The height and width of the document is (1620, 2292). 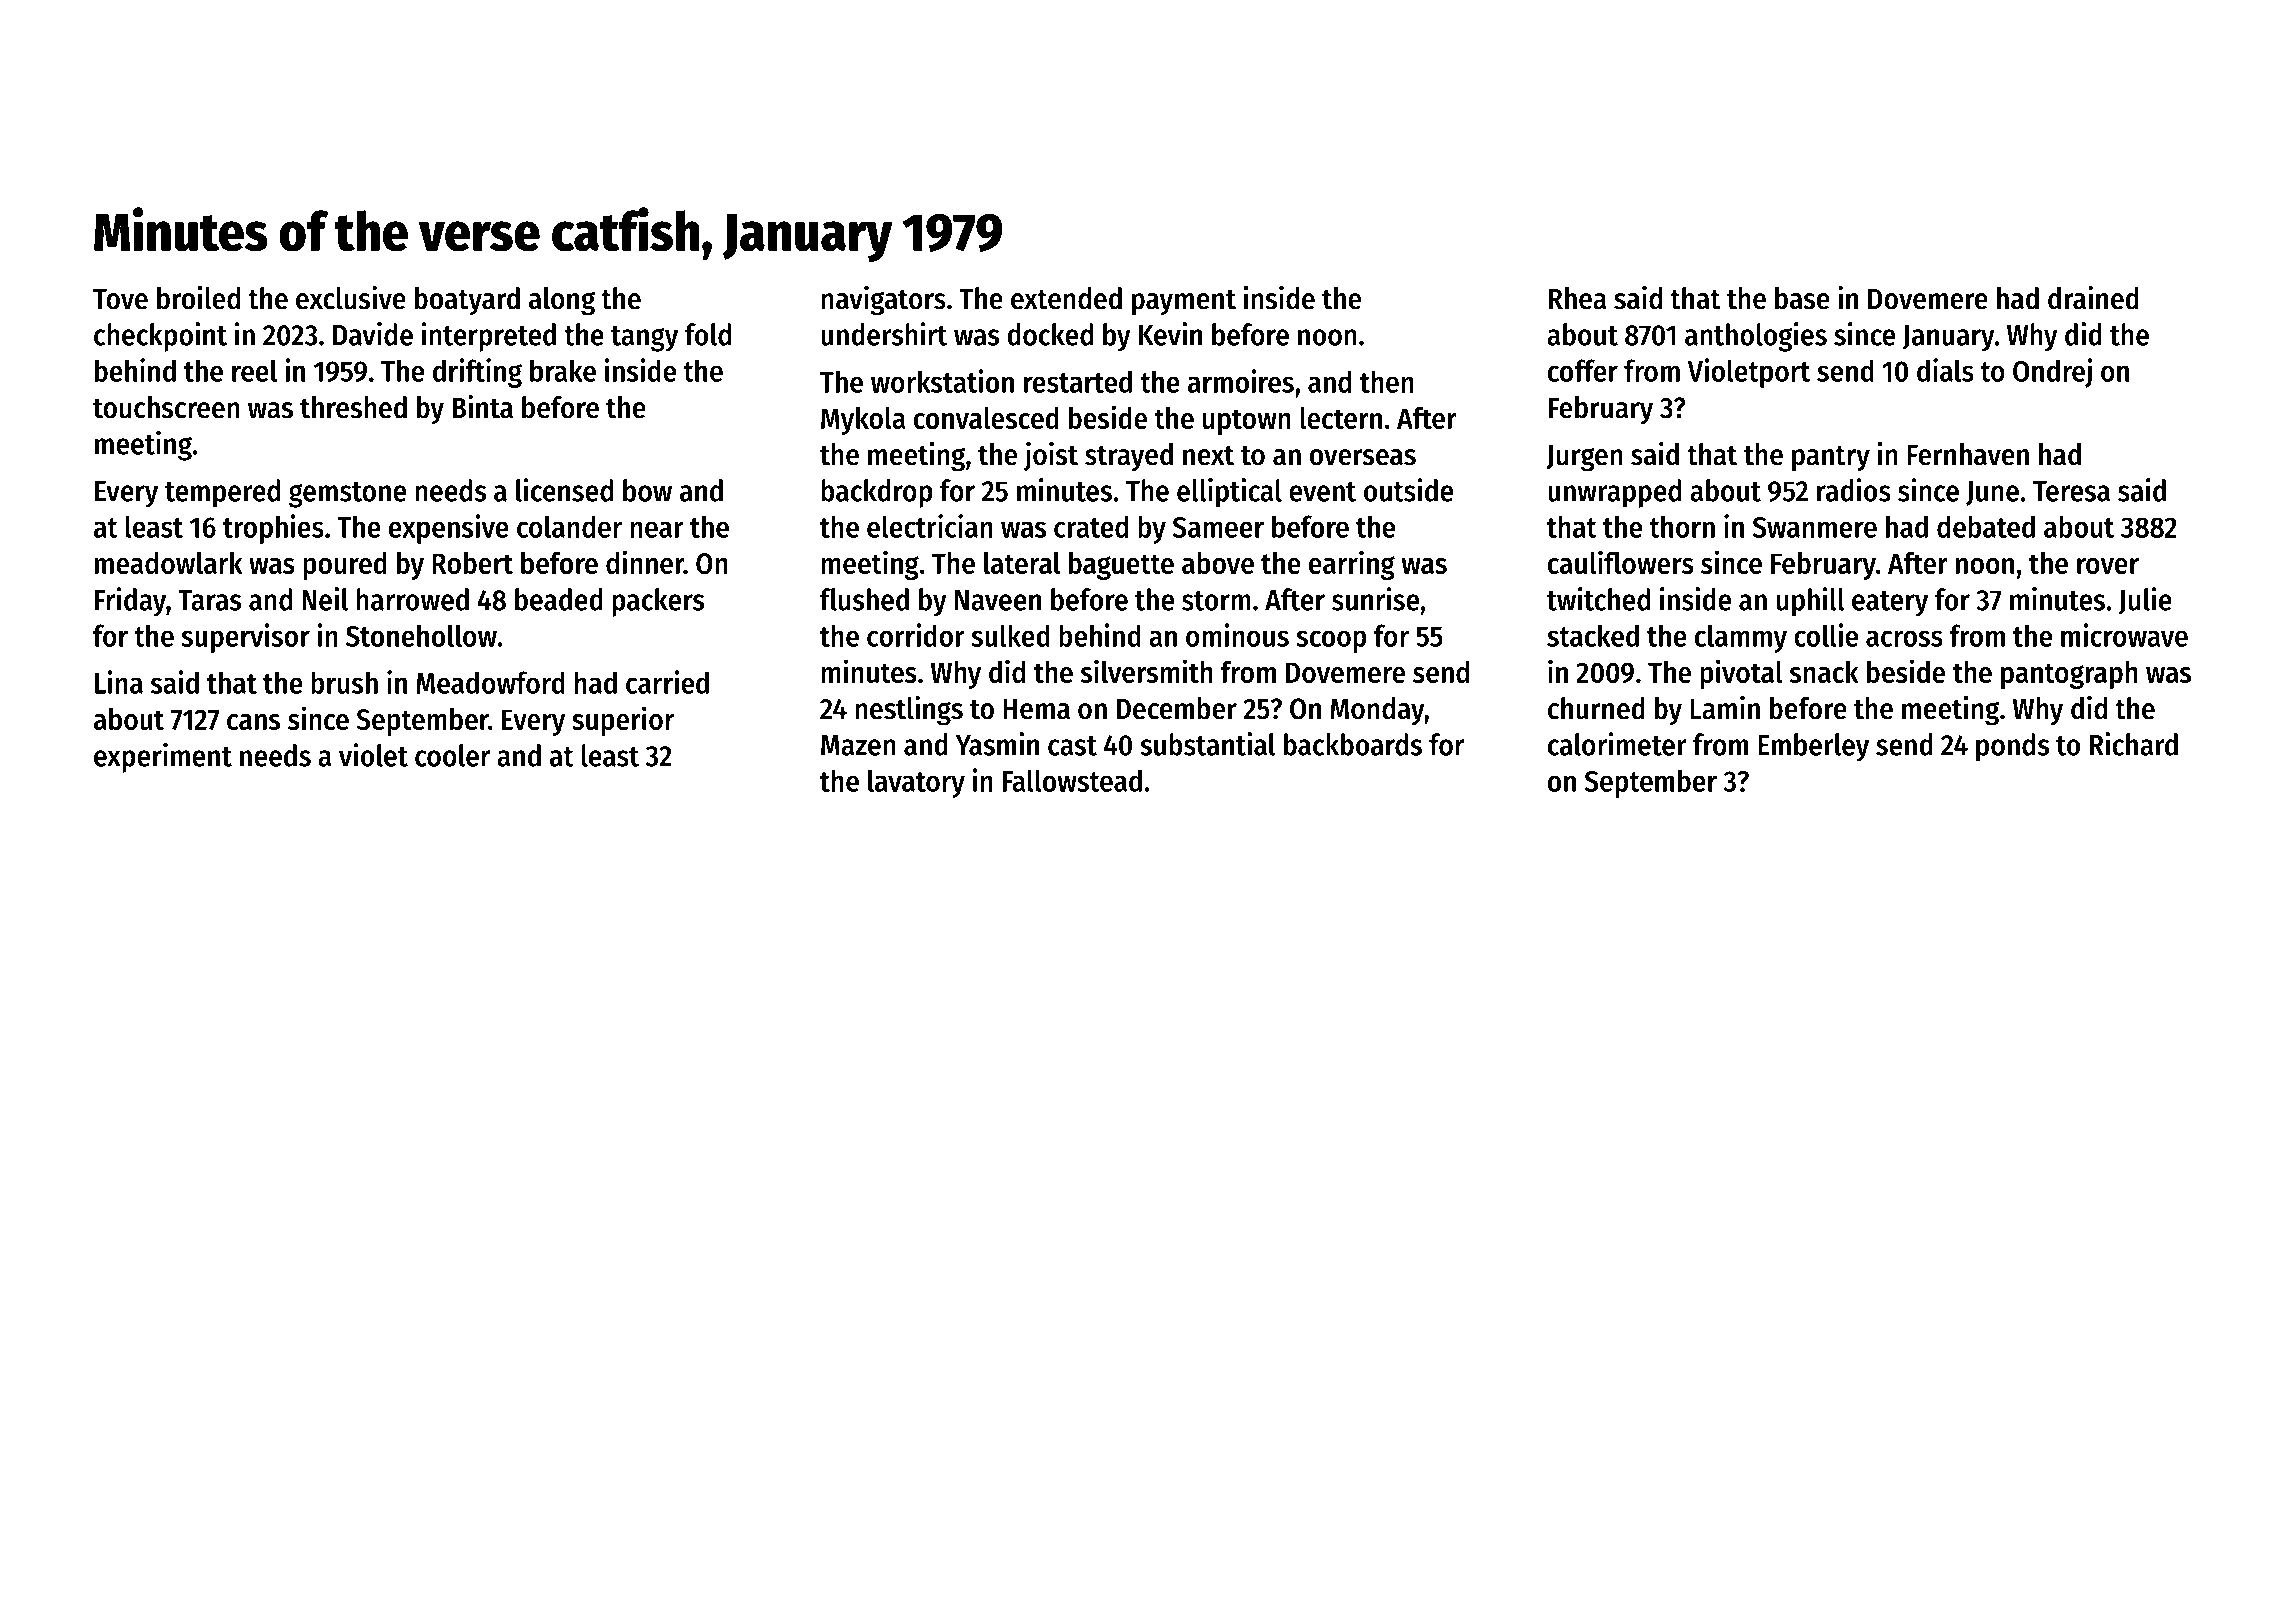 I want to click on uptown, so click(x=1247, y=422).
